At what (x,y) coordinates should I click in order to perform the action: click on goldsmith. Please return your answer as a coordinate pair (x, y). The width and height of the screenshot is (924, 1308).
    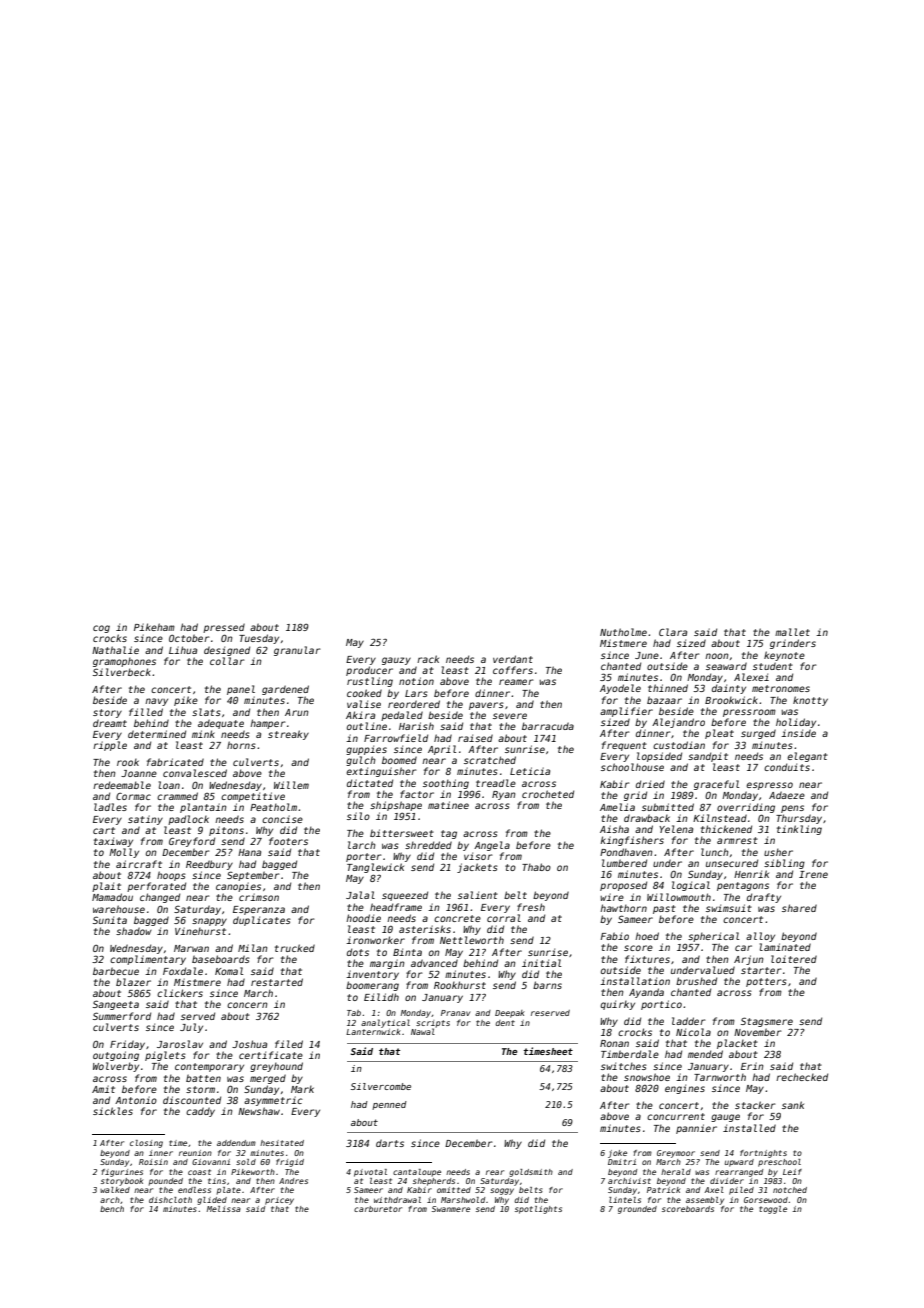
    Looking at the image, I should click on (531, 1173).
